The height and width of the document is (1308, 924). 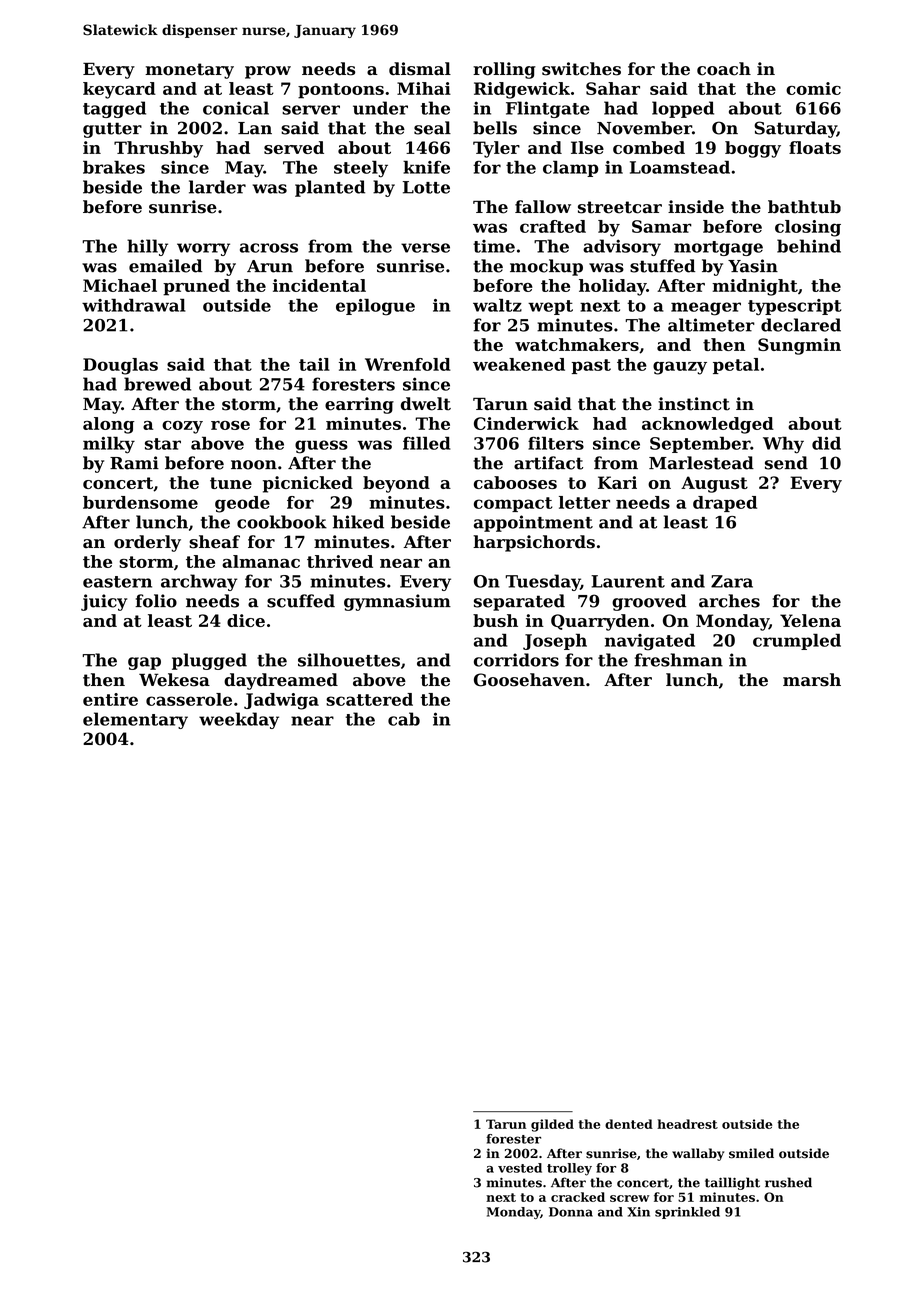 What do you see at coordinates (108, 425) in the document?
I see `along` at bounding box center [108, 425].
